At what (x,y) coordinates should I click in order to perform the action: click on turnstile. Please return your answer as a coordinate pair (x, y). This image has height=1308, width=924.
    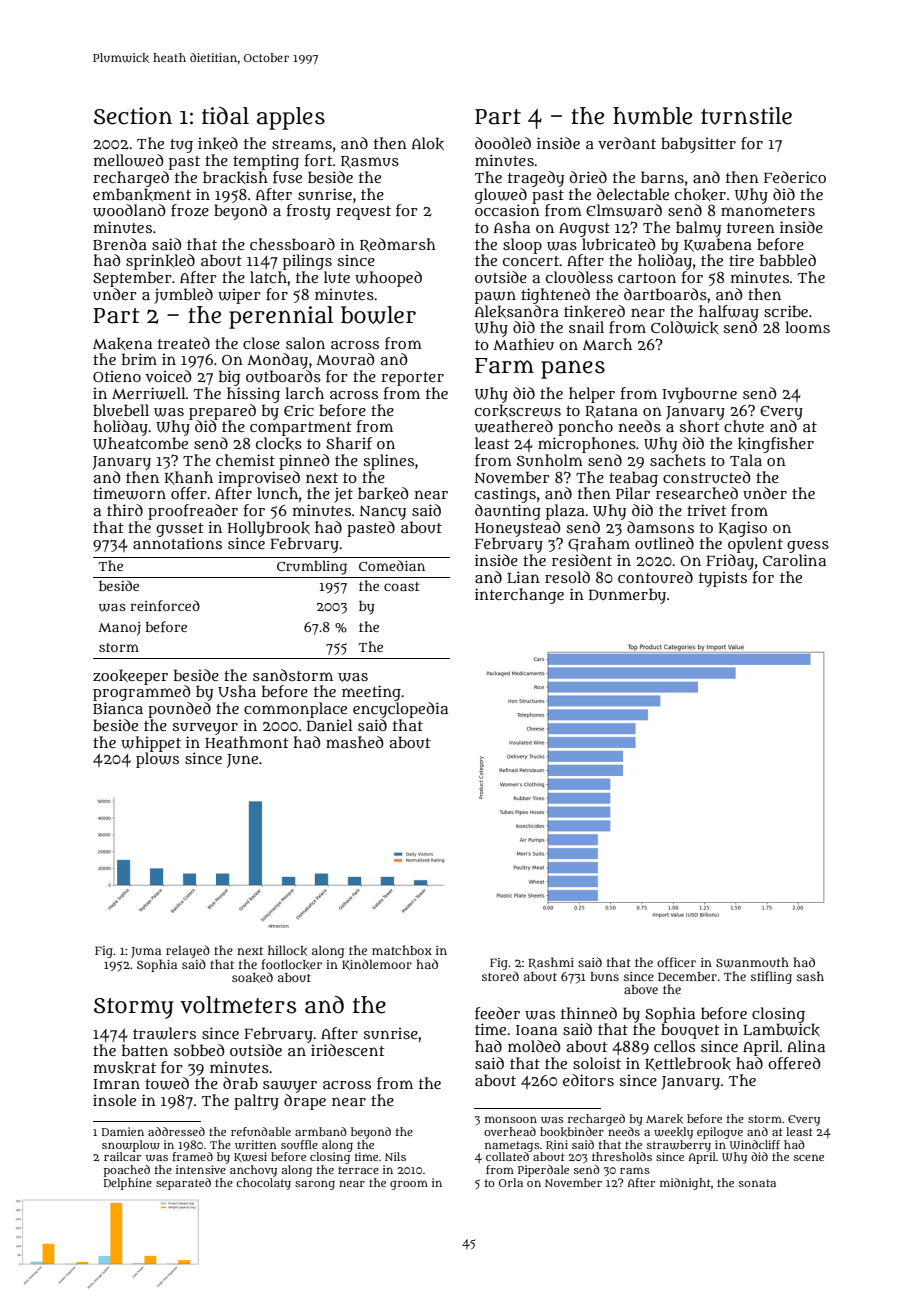
    Looking at the image, I should click on (746, 116).
